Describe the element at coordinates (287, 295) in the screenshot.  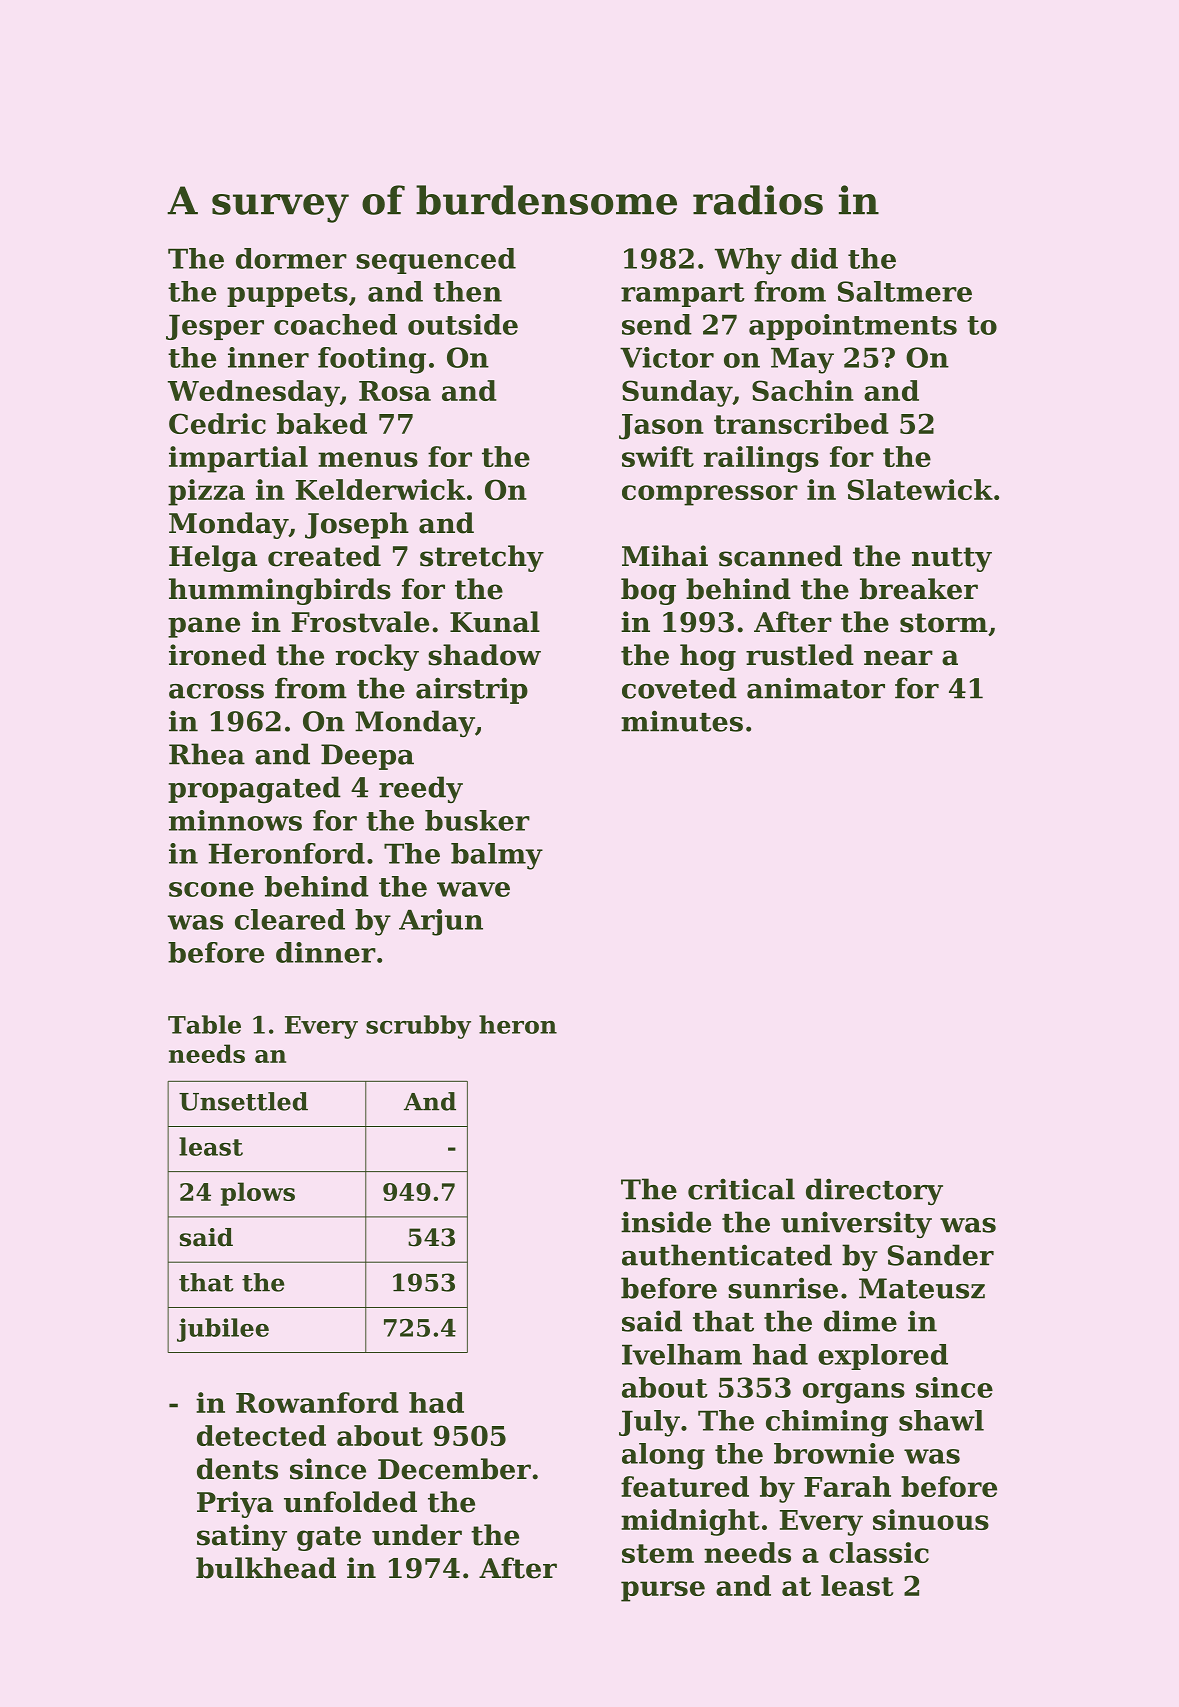
I see `puppets` at that location.
